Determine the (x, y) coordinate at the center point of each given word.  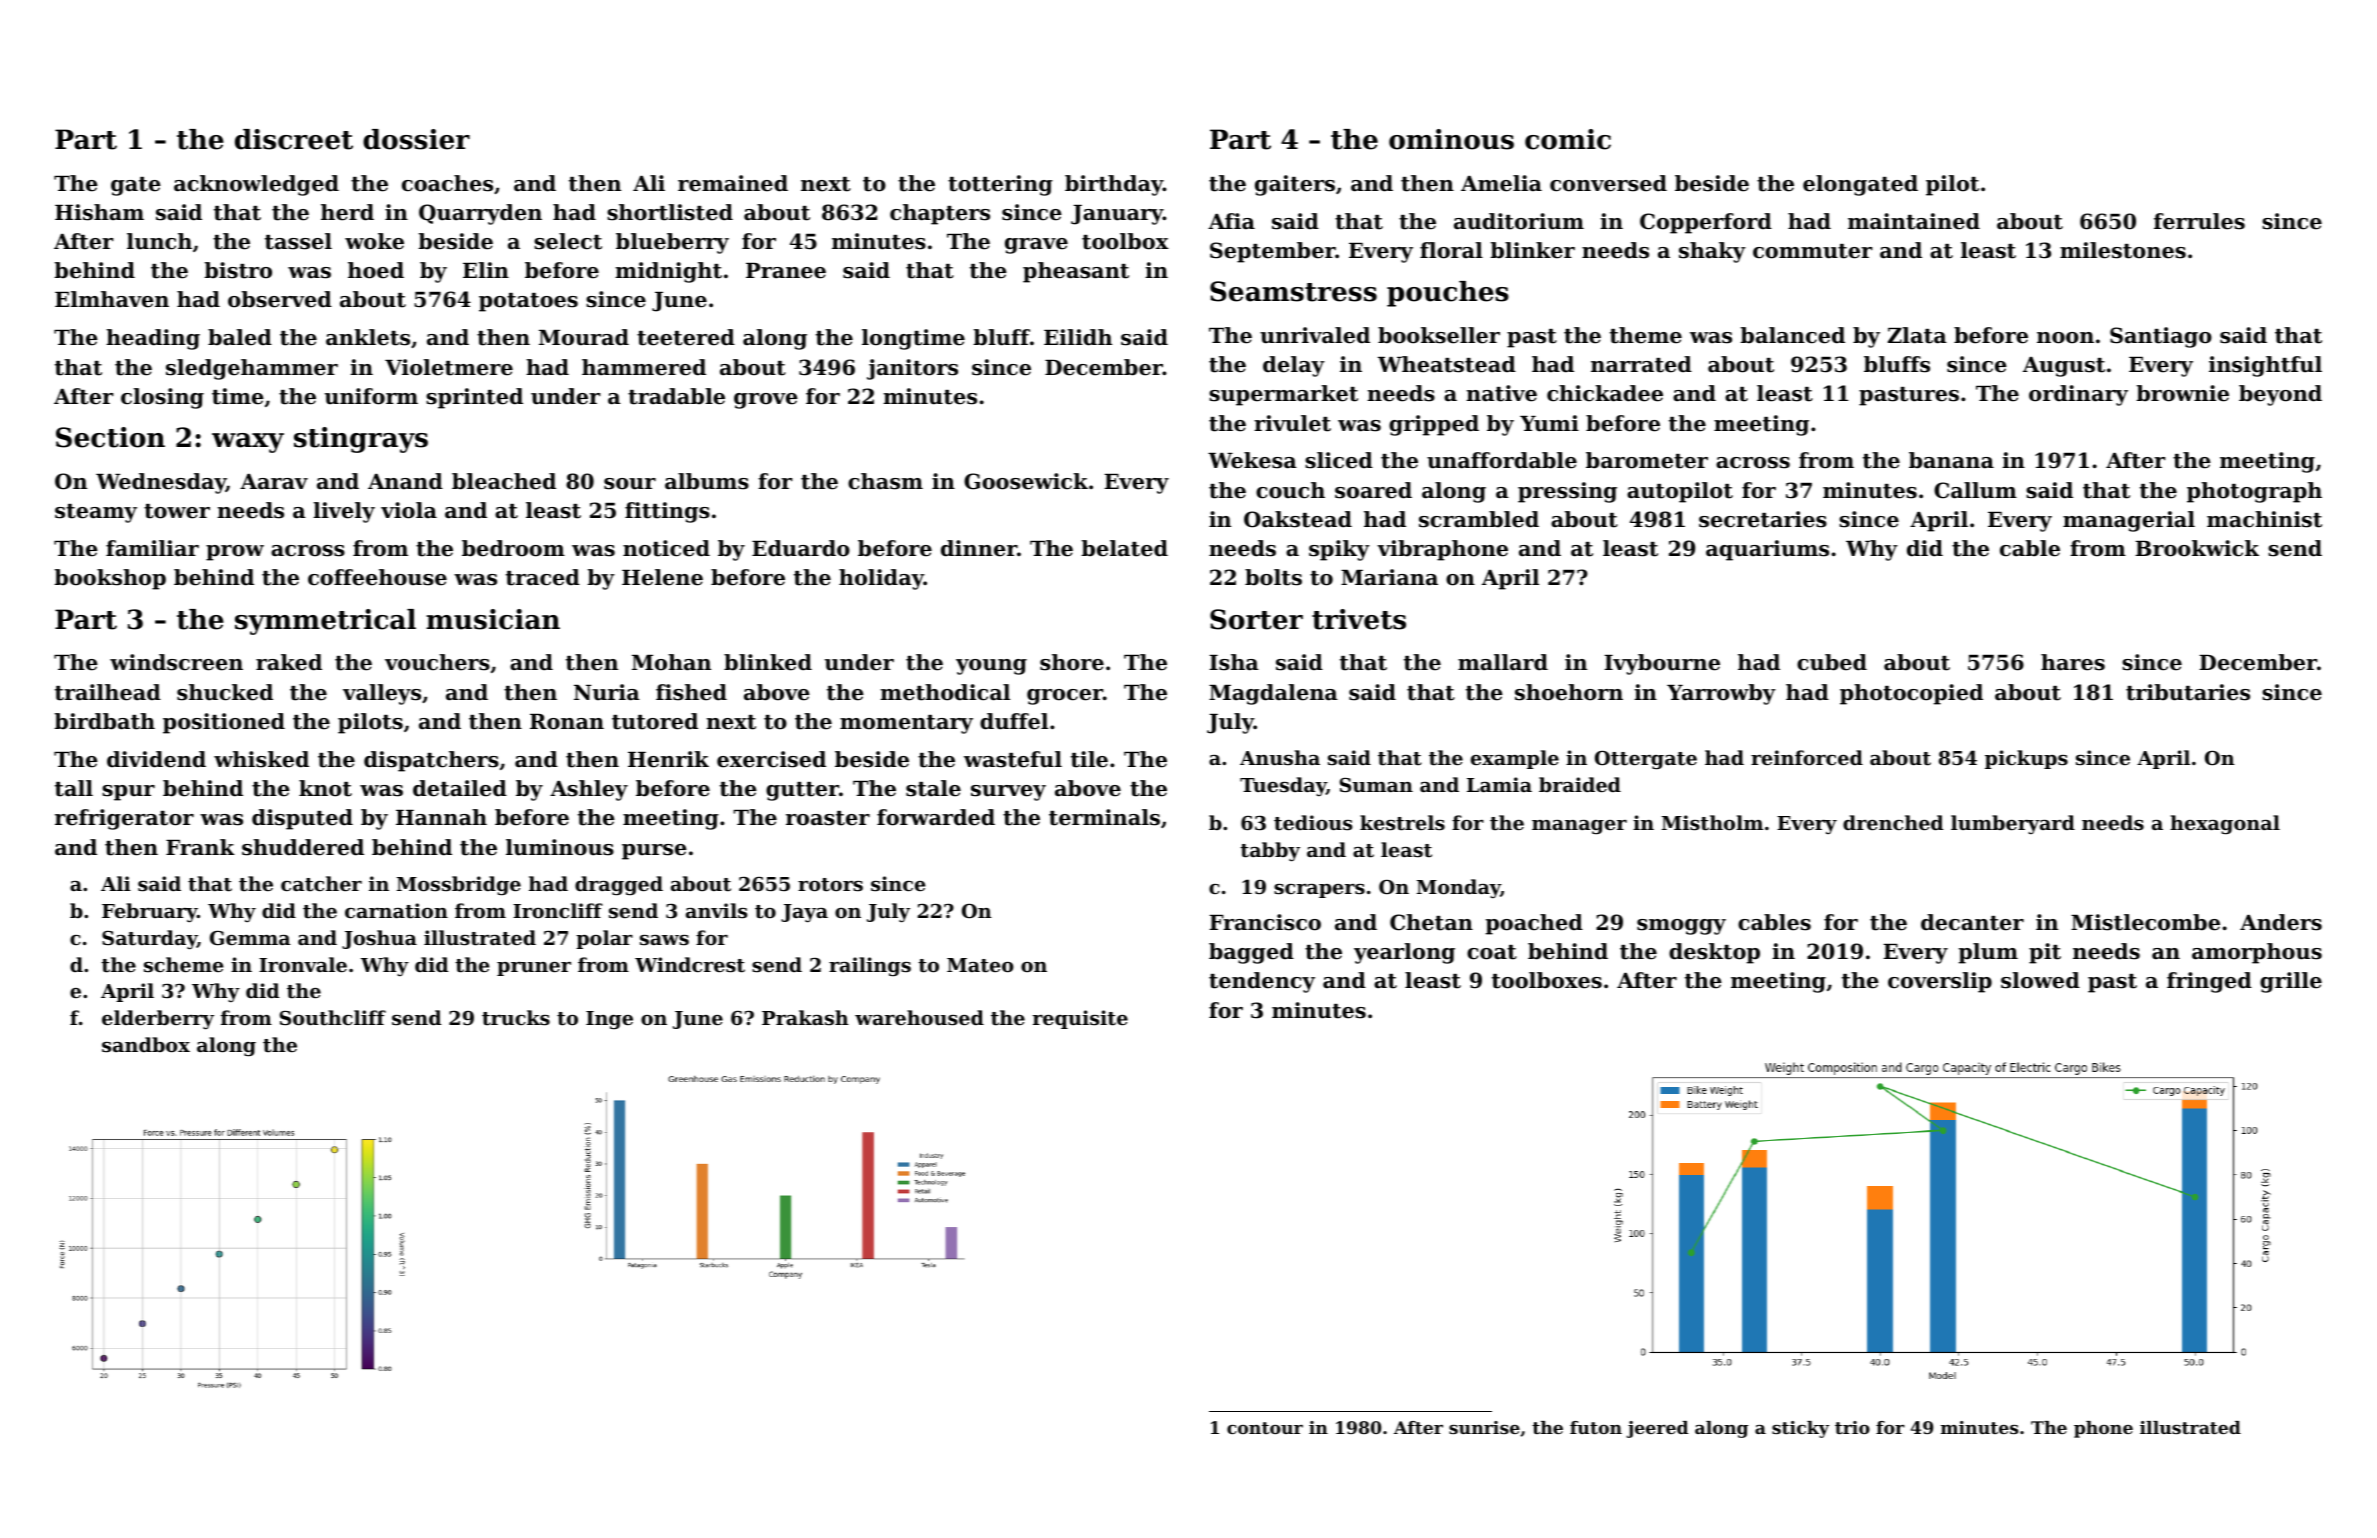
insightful (2265, 366)
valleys (382, 694)
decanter (1972, 922)
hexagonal (2225, 824)
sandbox (146, 1045)
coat (1492, 952)
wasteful (1013, 759)
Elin (486, 270)
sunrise (1484, 1427)
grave (1036, 246)
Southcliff (333, 1018)
